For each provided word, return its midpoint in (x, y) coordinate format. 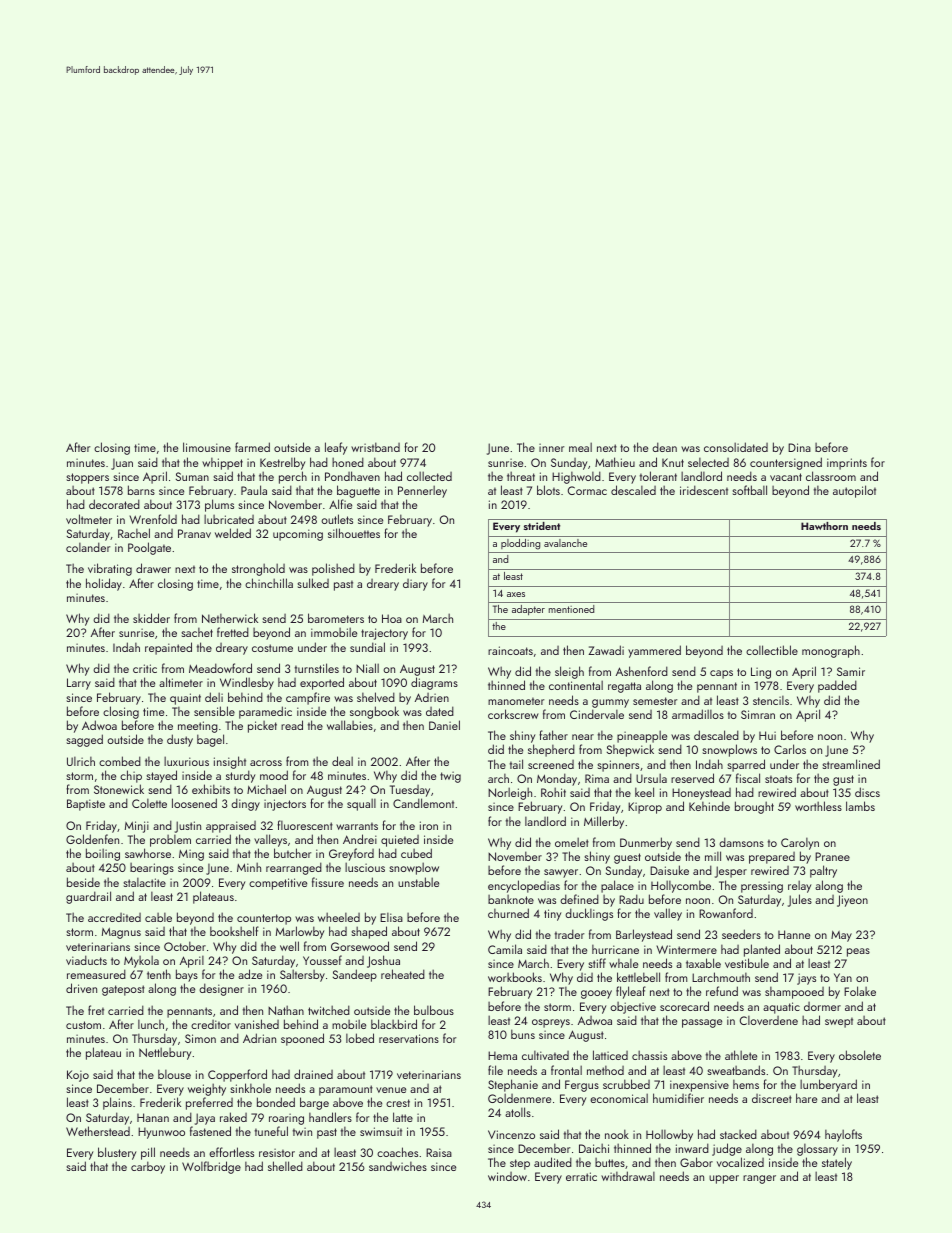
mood (274, 775)
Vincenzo (511, 1134)
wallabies (350, 725)
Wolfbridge (211, 1167)
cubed (416, 853)
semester (655, 701)
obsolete (860, 1055)
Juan (122, 464)
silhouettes (354, 533)
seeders (741, 934)
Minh (249, 867)
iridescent (704, 490)
